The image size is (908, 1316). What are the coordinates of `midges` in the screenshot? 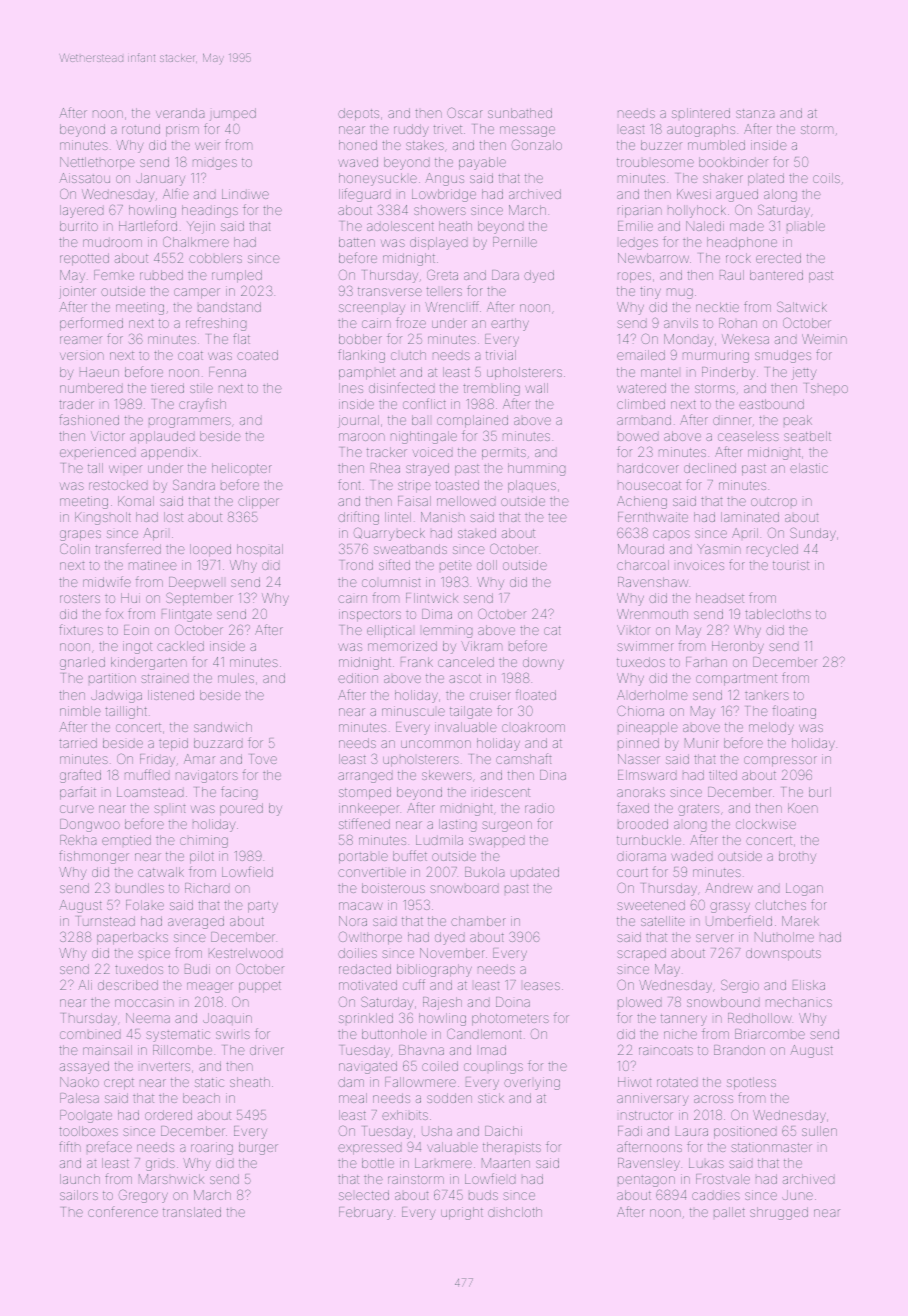 It's located at (215, 164).
